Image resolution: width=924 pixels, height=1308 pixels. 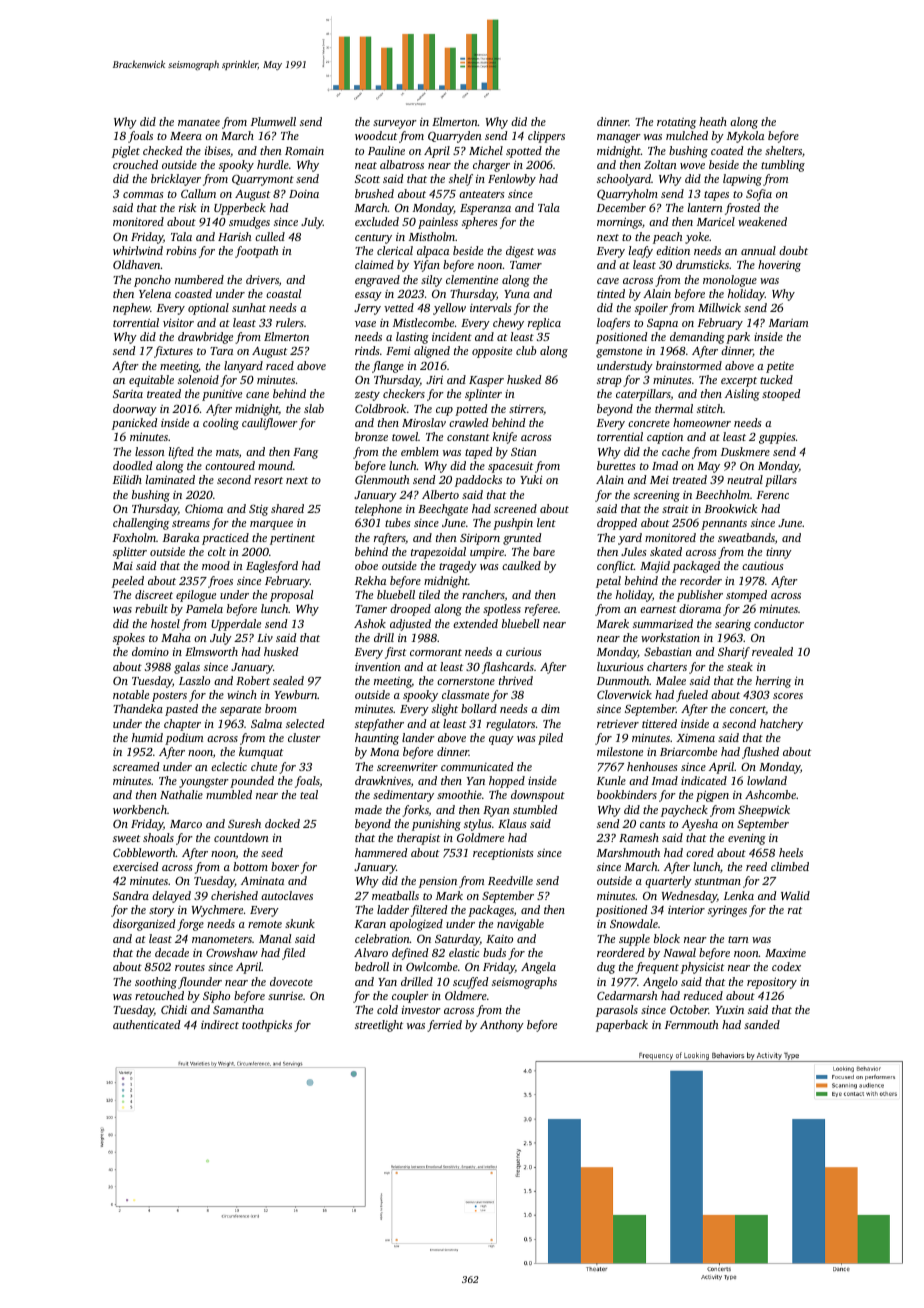 I want to click on galas, so click(x=187, y=668).
